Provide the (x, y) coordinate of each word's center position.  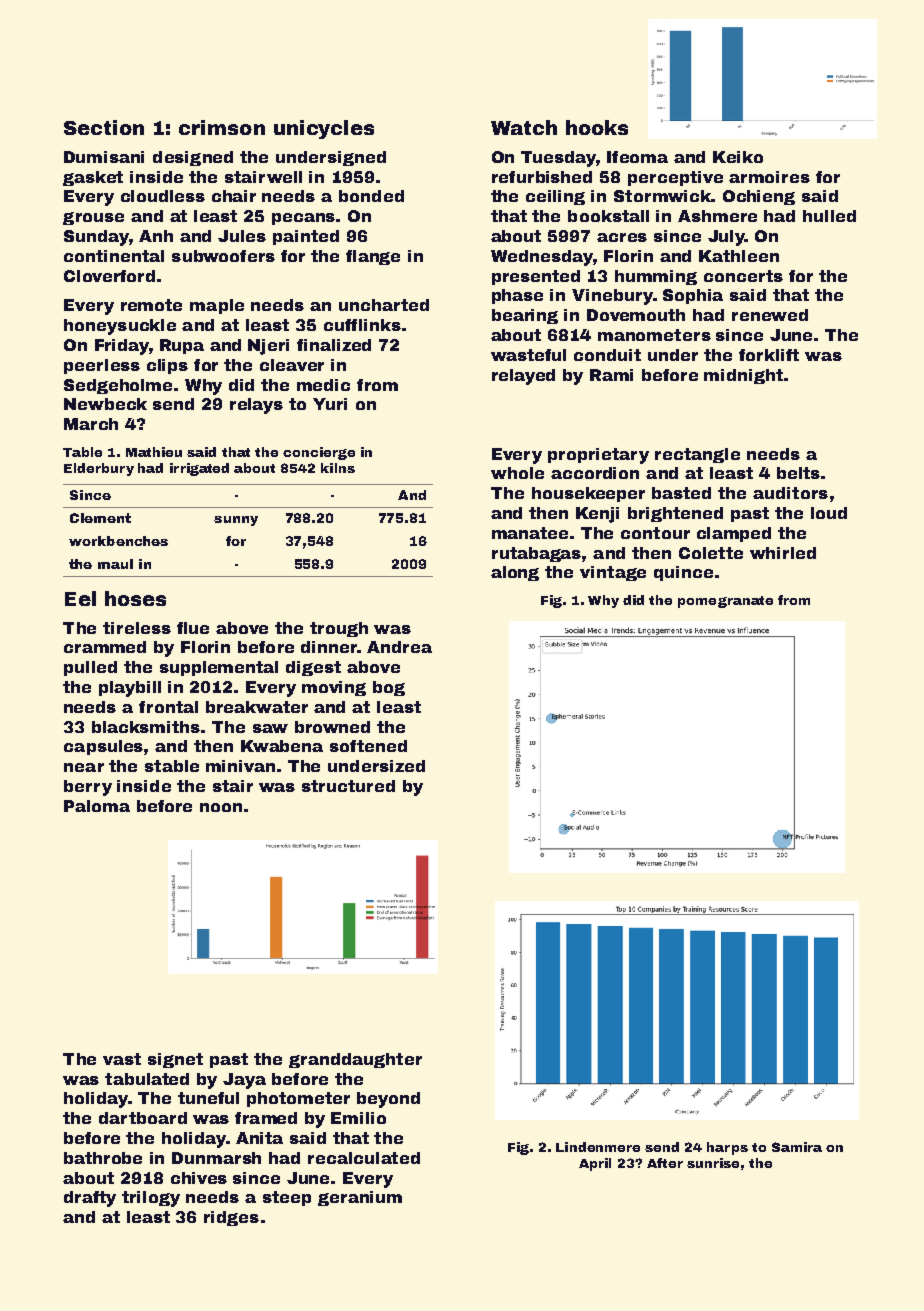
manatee (530, 533)
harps (727, 1148)
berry (88, 788)
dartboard (143, 1118)
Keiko (738, 157)
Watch (524, 127)
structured (348, 786)
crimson (222, 127)
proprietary (598, 456)
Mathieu (154, 452)
